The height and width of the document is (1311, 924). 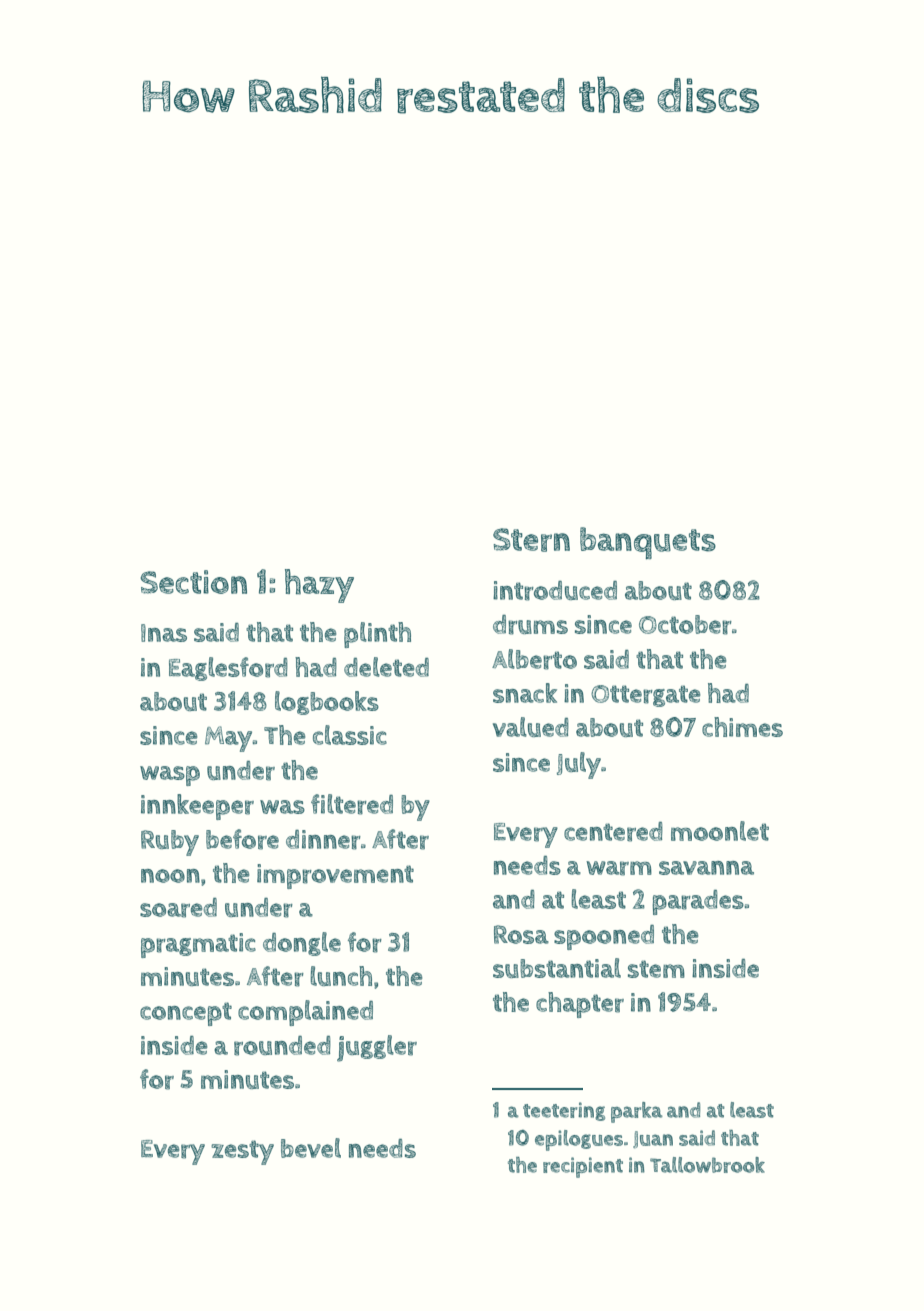 I want to click on teetering, so click(x=564, y=1111).
